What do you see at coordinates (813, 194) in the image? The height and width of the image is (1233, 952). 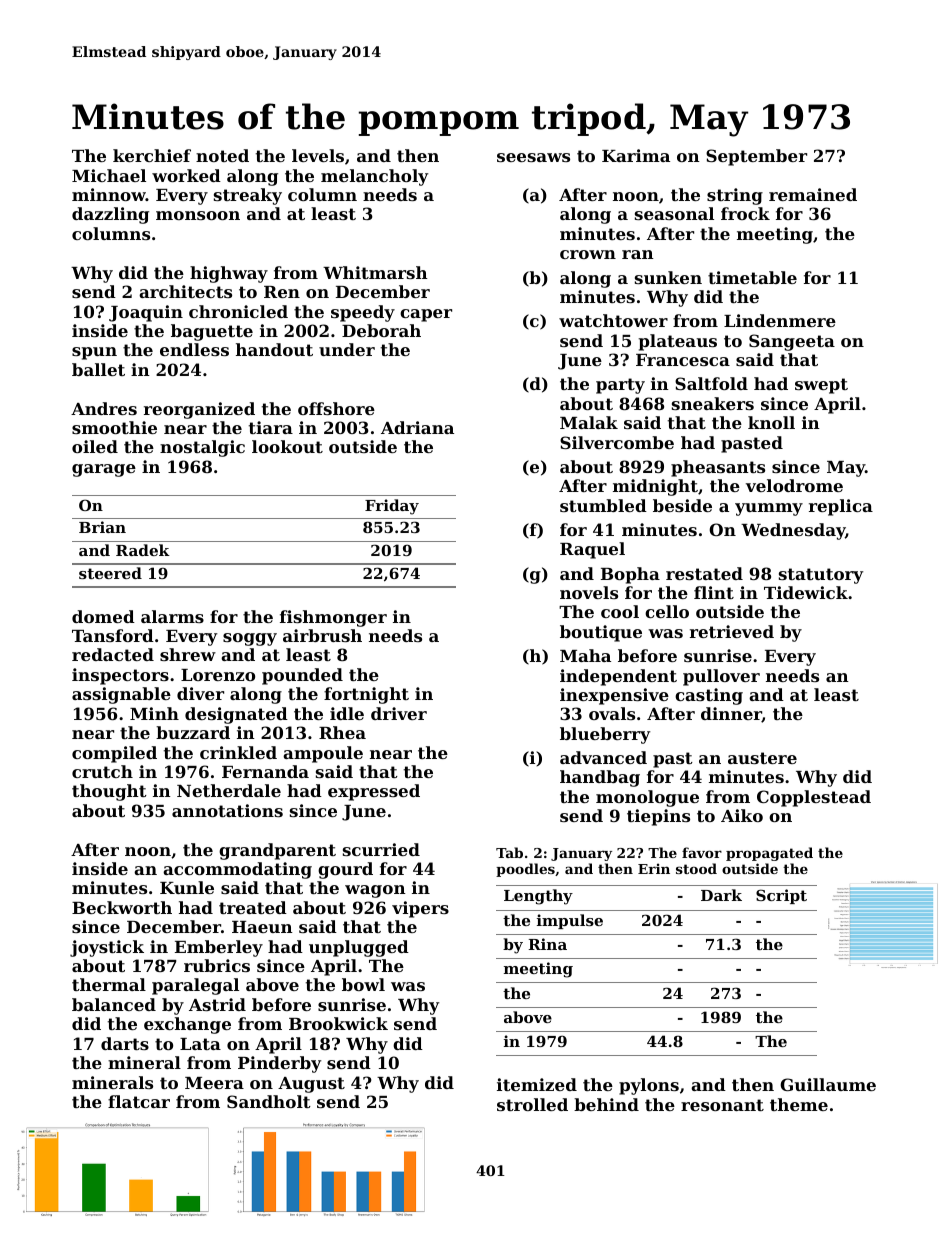 I see `remained` at bounding box center [813, 194].
